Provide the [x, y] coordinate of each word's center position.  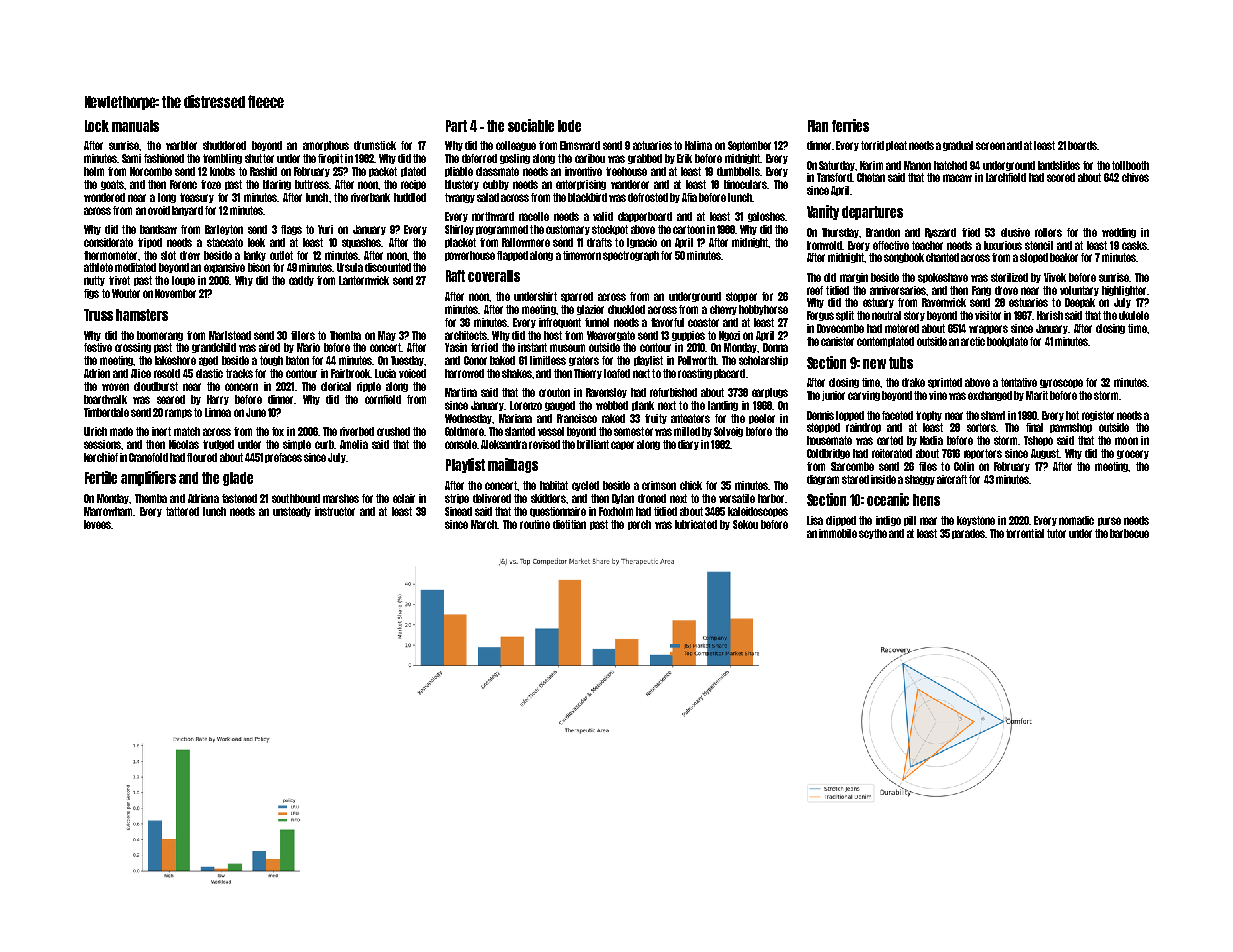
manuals [135, 126]
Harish [1050, 315]
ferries [850, 125]
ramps [178, 413]
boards [1082, 145]
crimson [659, 485]
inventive [583, 171]
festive [98, 347]
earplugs [770, 393]
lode [569, 126]
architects [466, 335]
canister [837, 341]
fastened [239, 498]
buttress [312, 184]
